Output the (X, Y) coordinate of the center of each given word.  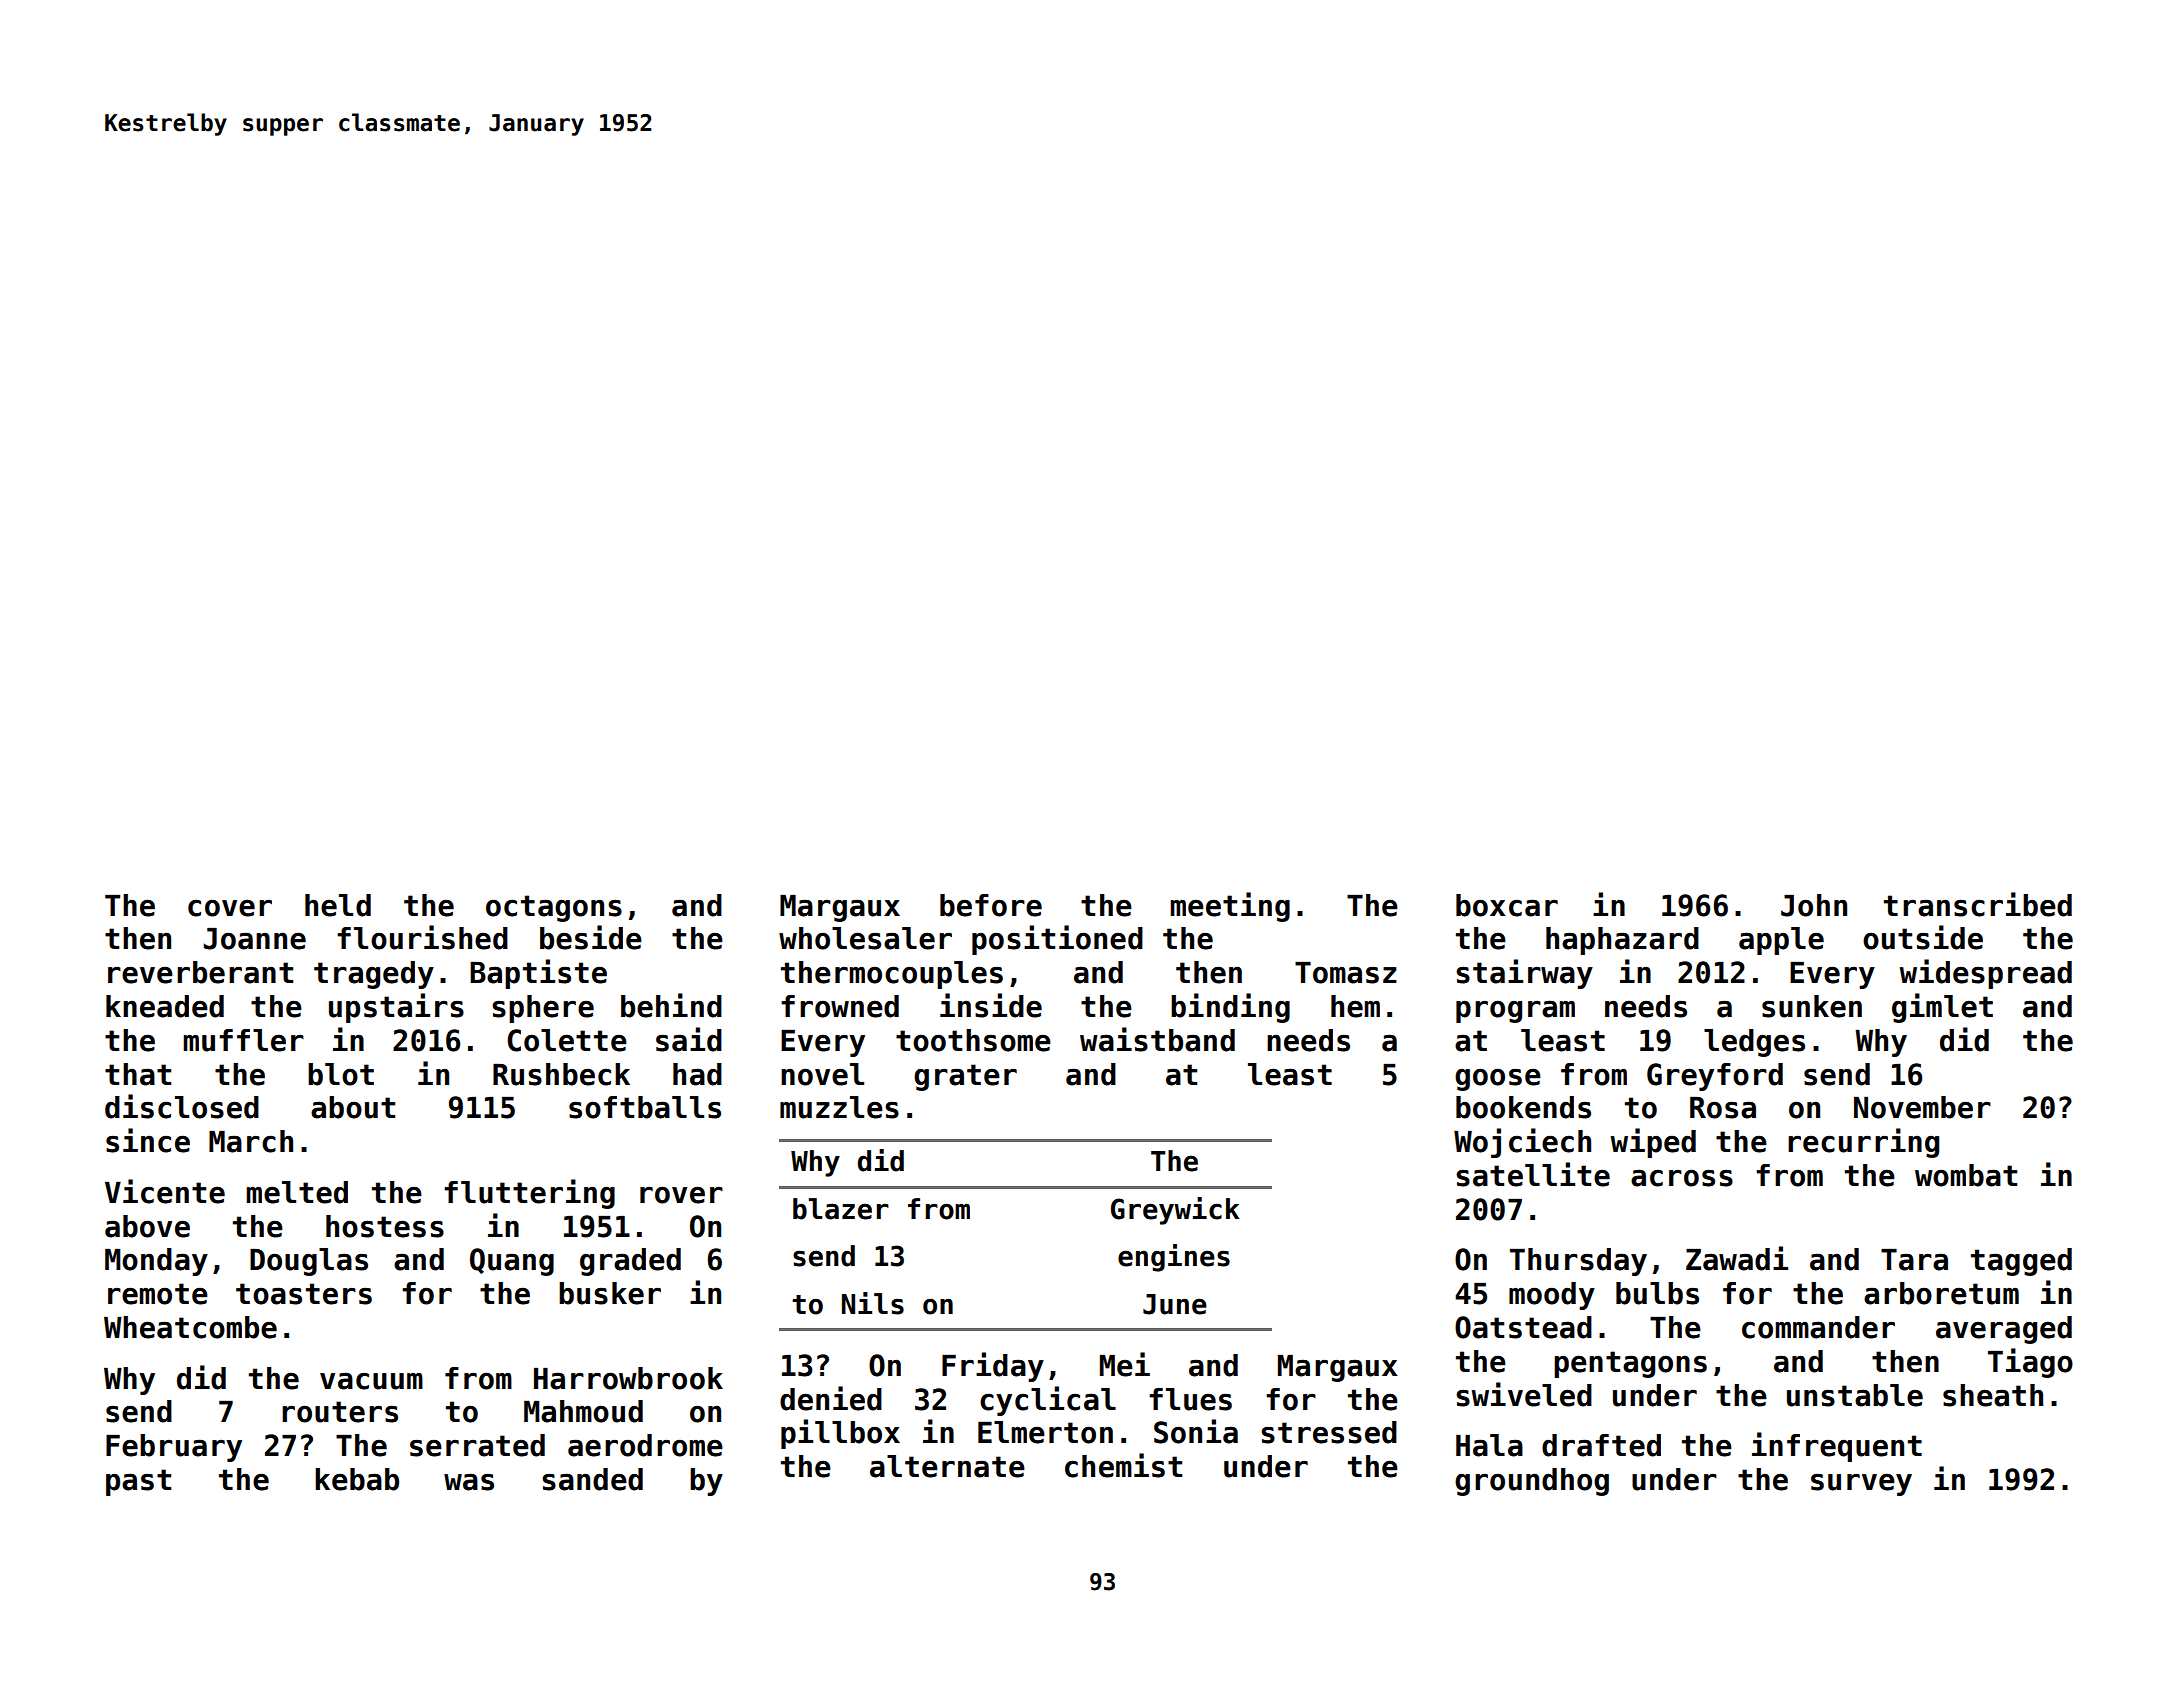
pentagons (1630, 1364)
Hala (1489, 1445)
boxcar (1507, 905)
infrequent (1837, 1447)
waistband (1157, 1039)
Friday (993, 1367)
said (689, 1039)
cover (230, 908)
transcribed (1978, 904)
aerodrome (645, 1445)
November (1922, 1107)
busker (610, 1293)
